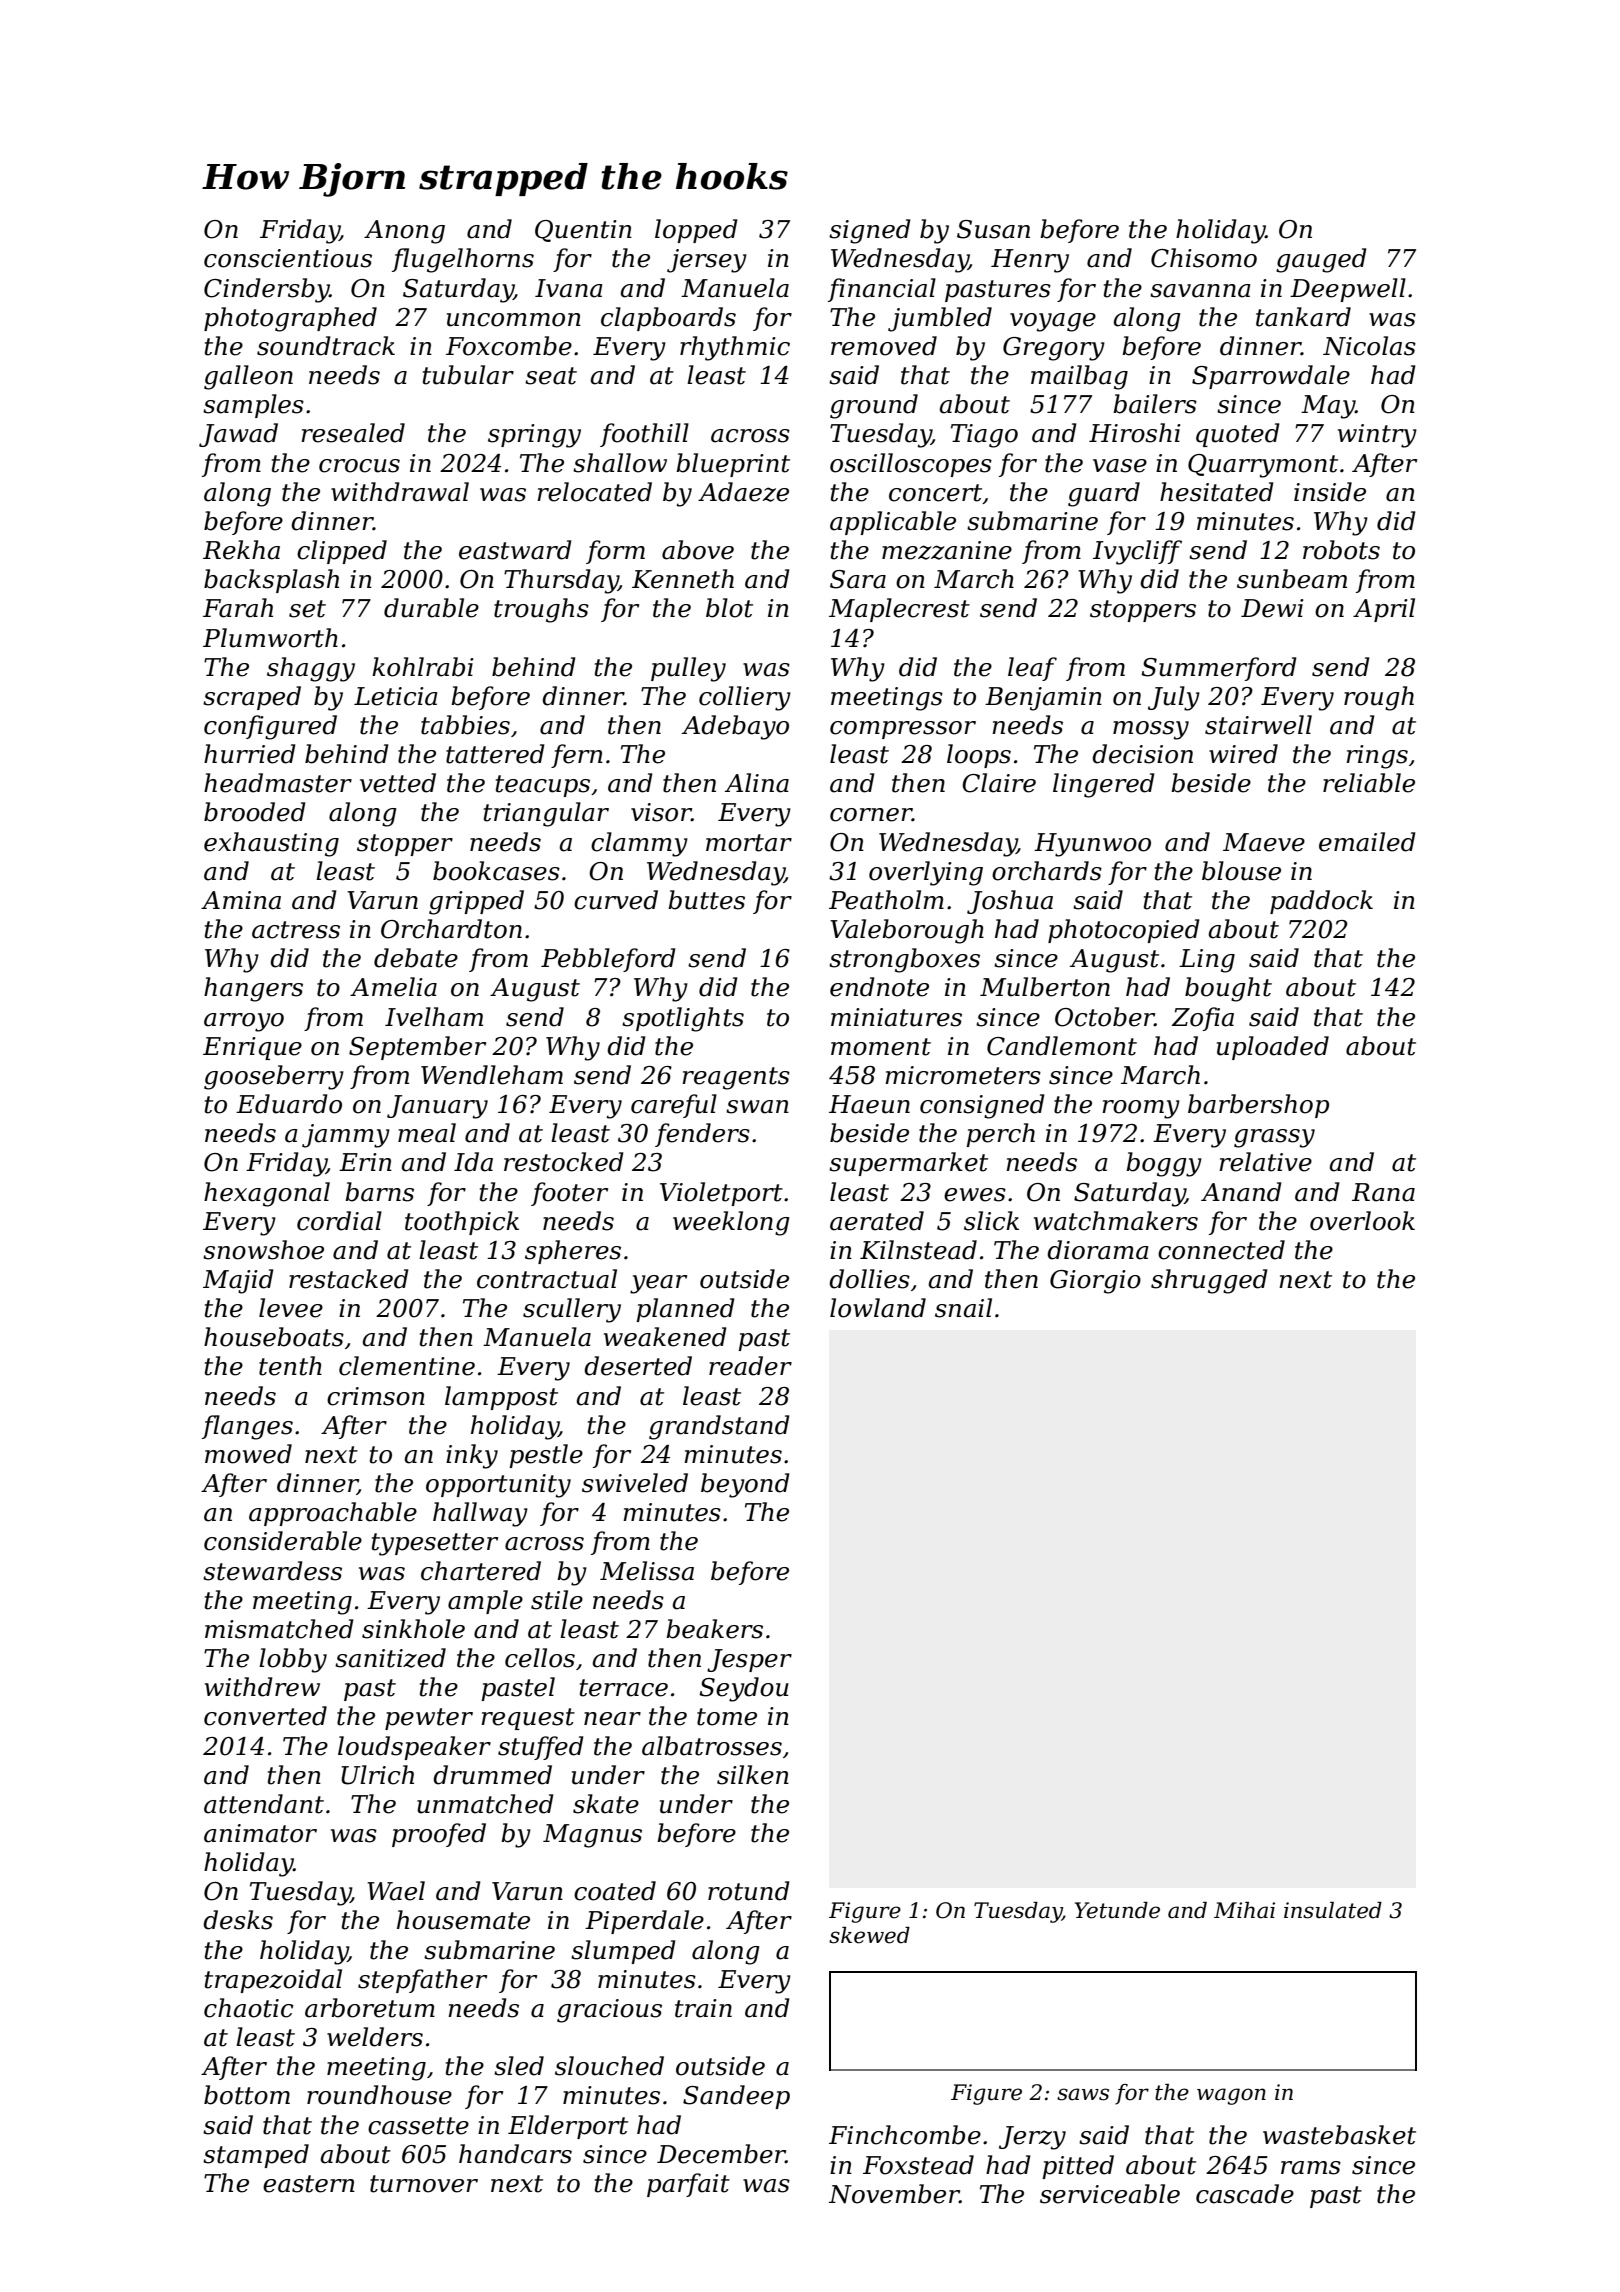 The height and width of the screenshot is (2292, 1620). I want to click on Jesper, so click(749, 1660).
